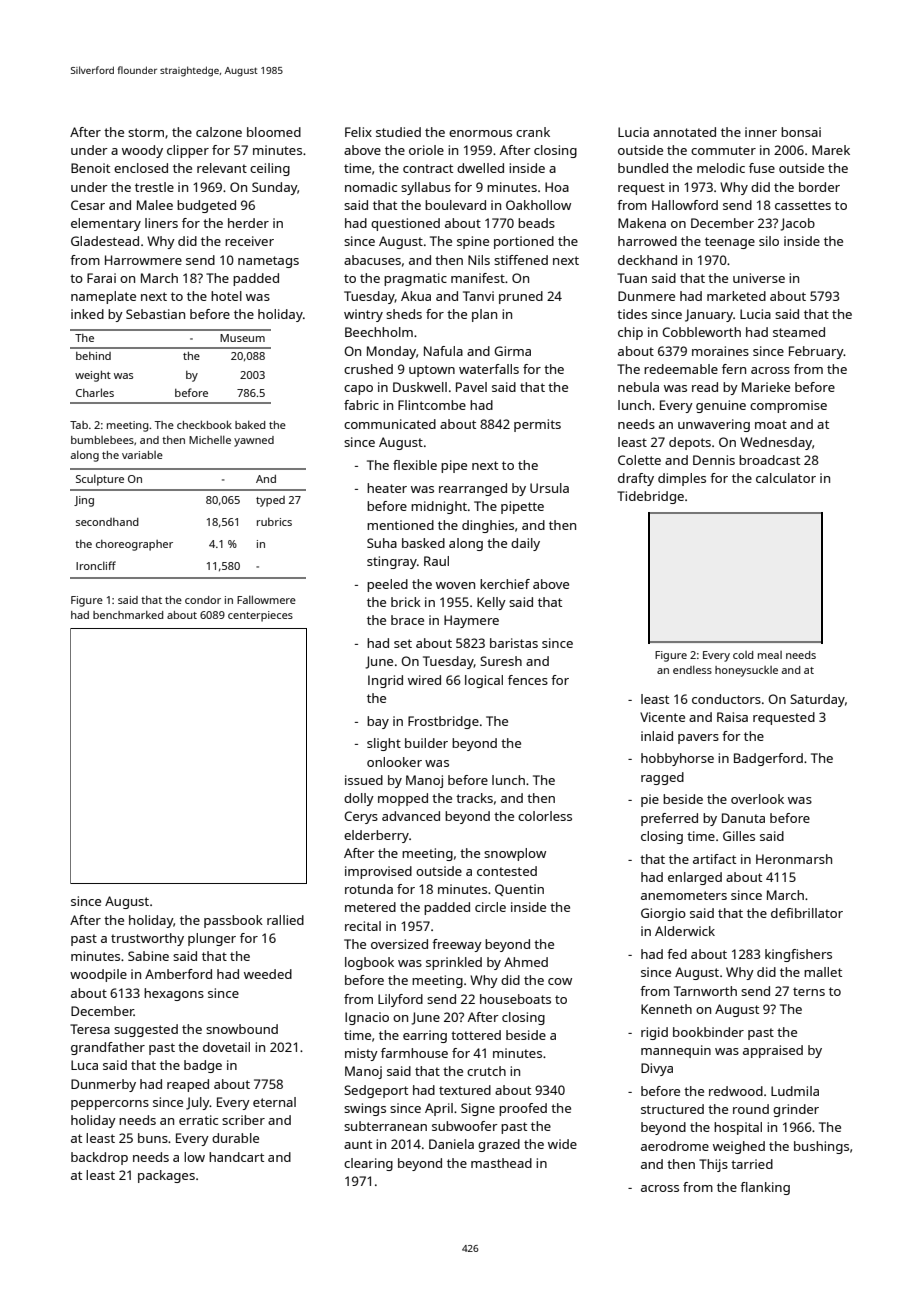  I want to click on bloomed, so click(274, 132).
